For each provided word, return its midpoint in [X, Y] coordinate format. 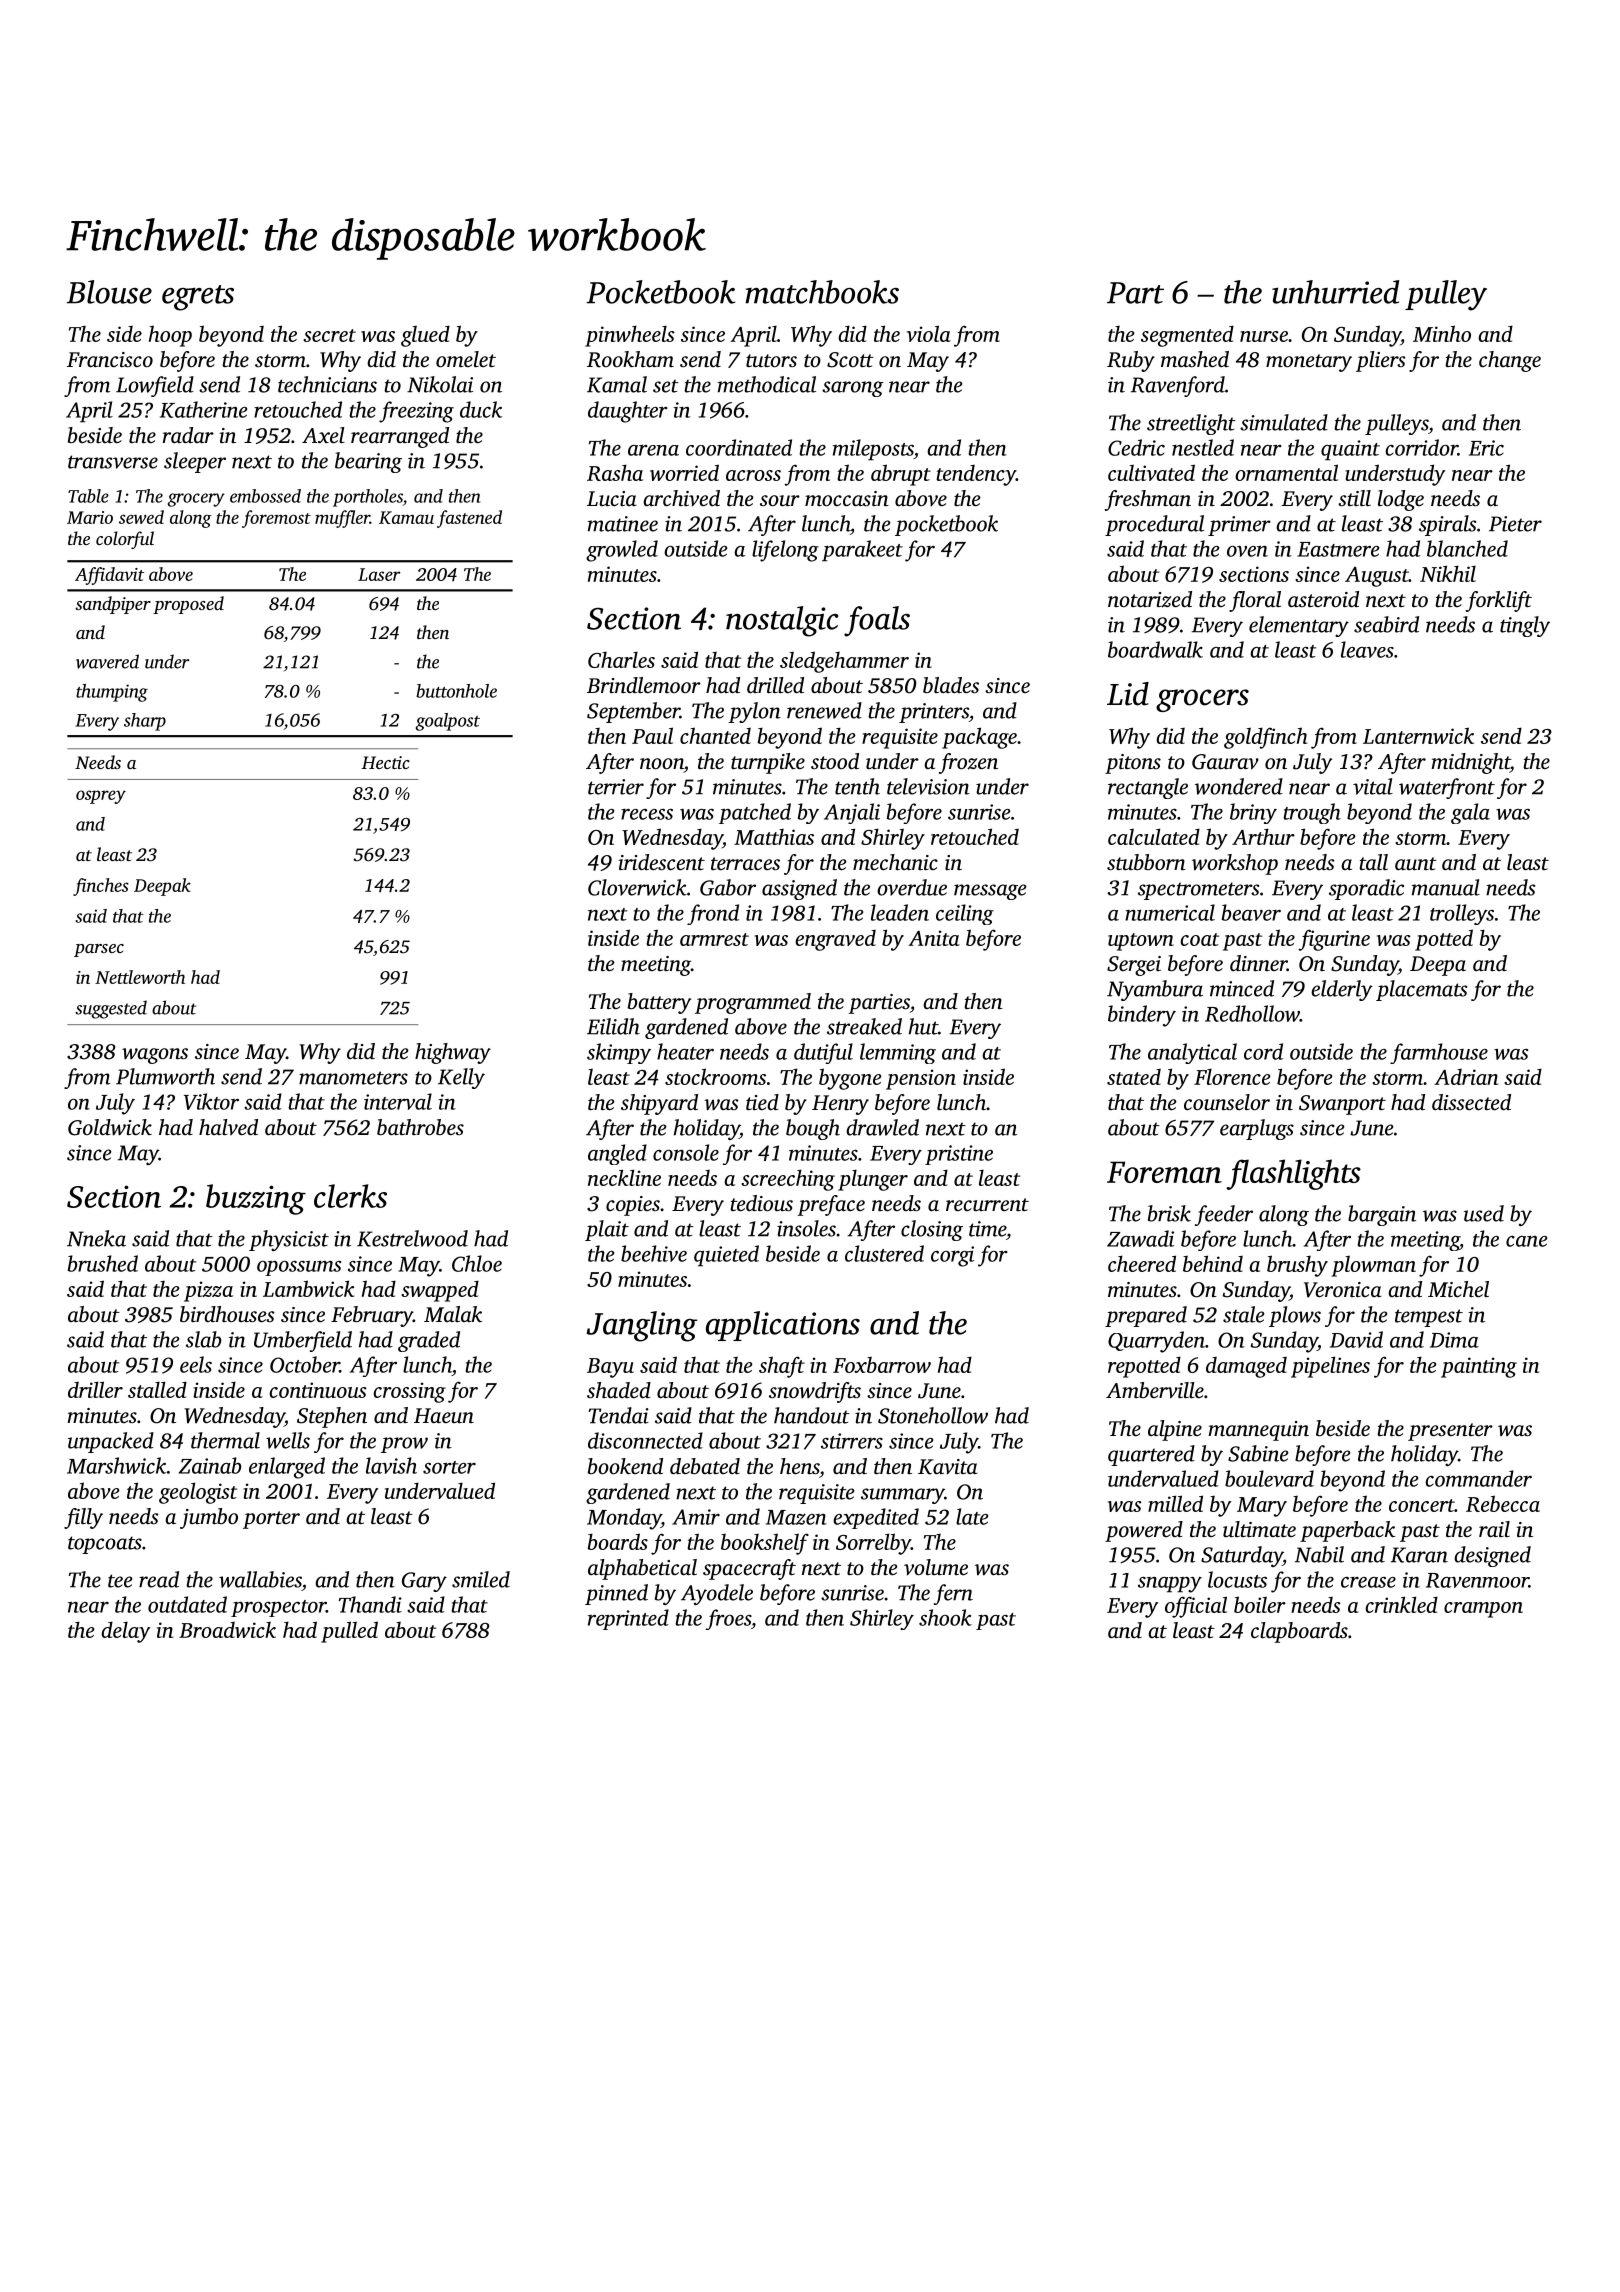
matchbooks [822, 292]
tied [762, 1102]
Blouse [109, 292]
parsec [99, 950]
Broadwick [227, 1630]
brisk [1169, 1213]
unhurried [1335, 292]
